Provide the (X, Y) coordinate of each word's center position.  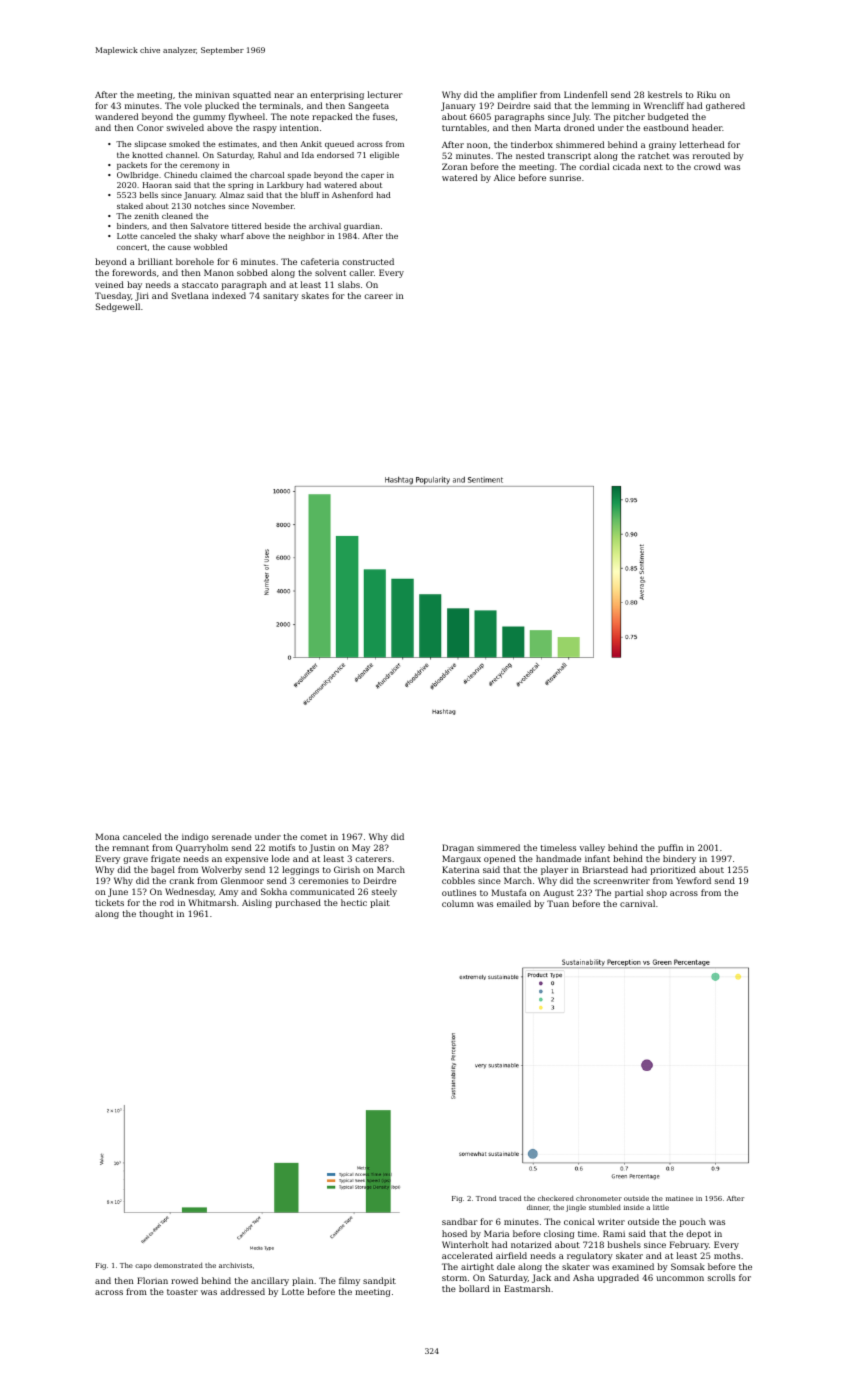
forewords (134, 272)
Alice (504, 177)
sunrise (565, 178)
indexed (229, 295)
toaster (182, 1292)
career (378, 296)
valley (592, 848)
